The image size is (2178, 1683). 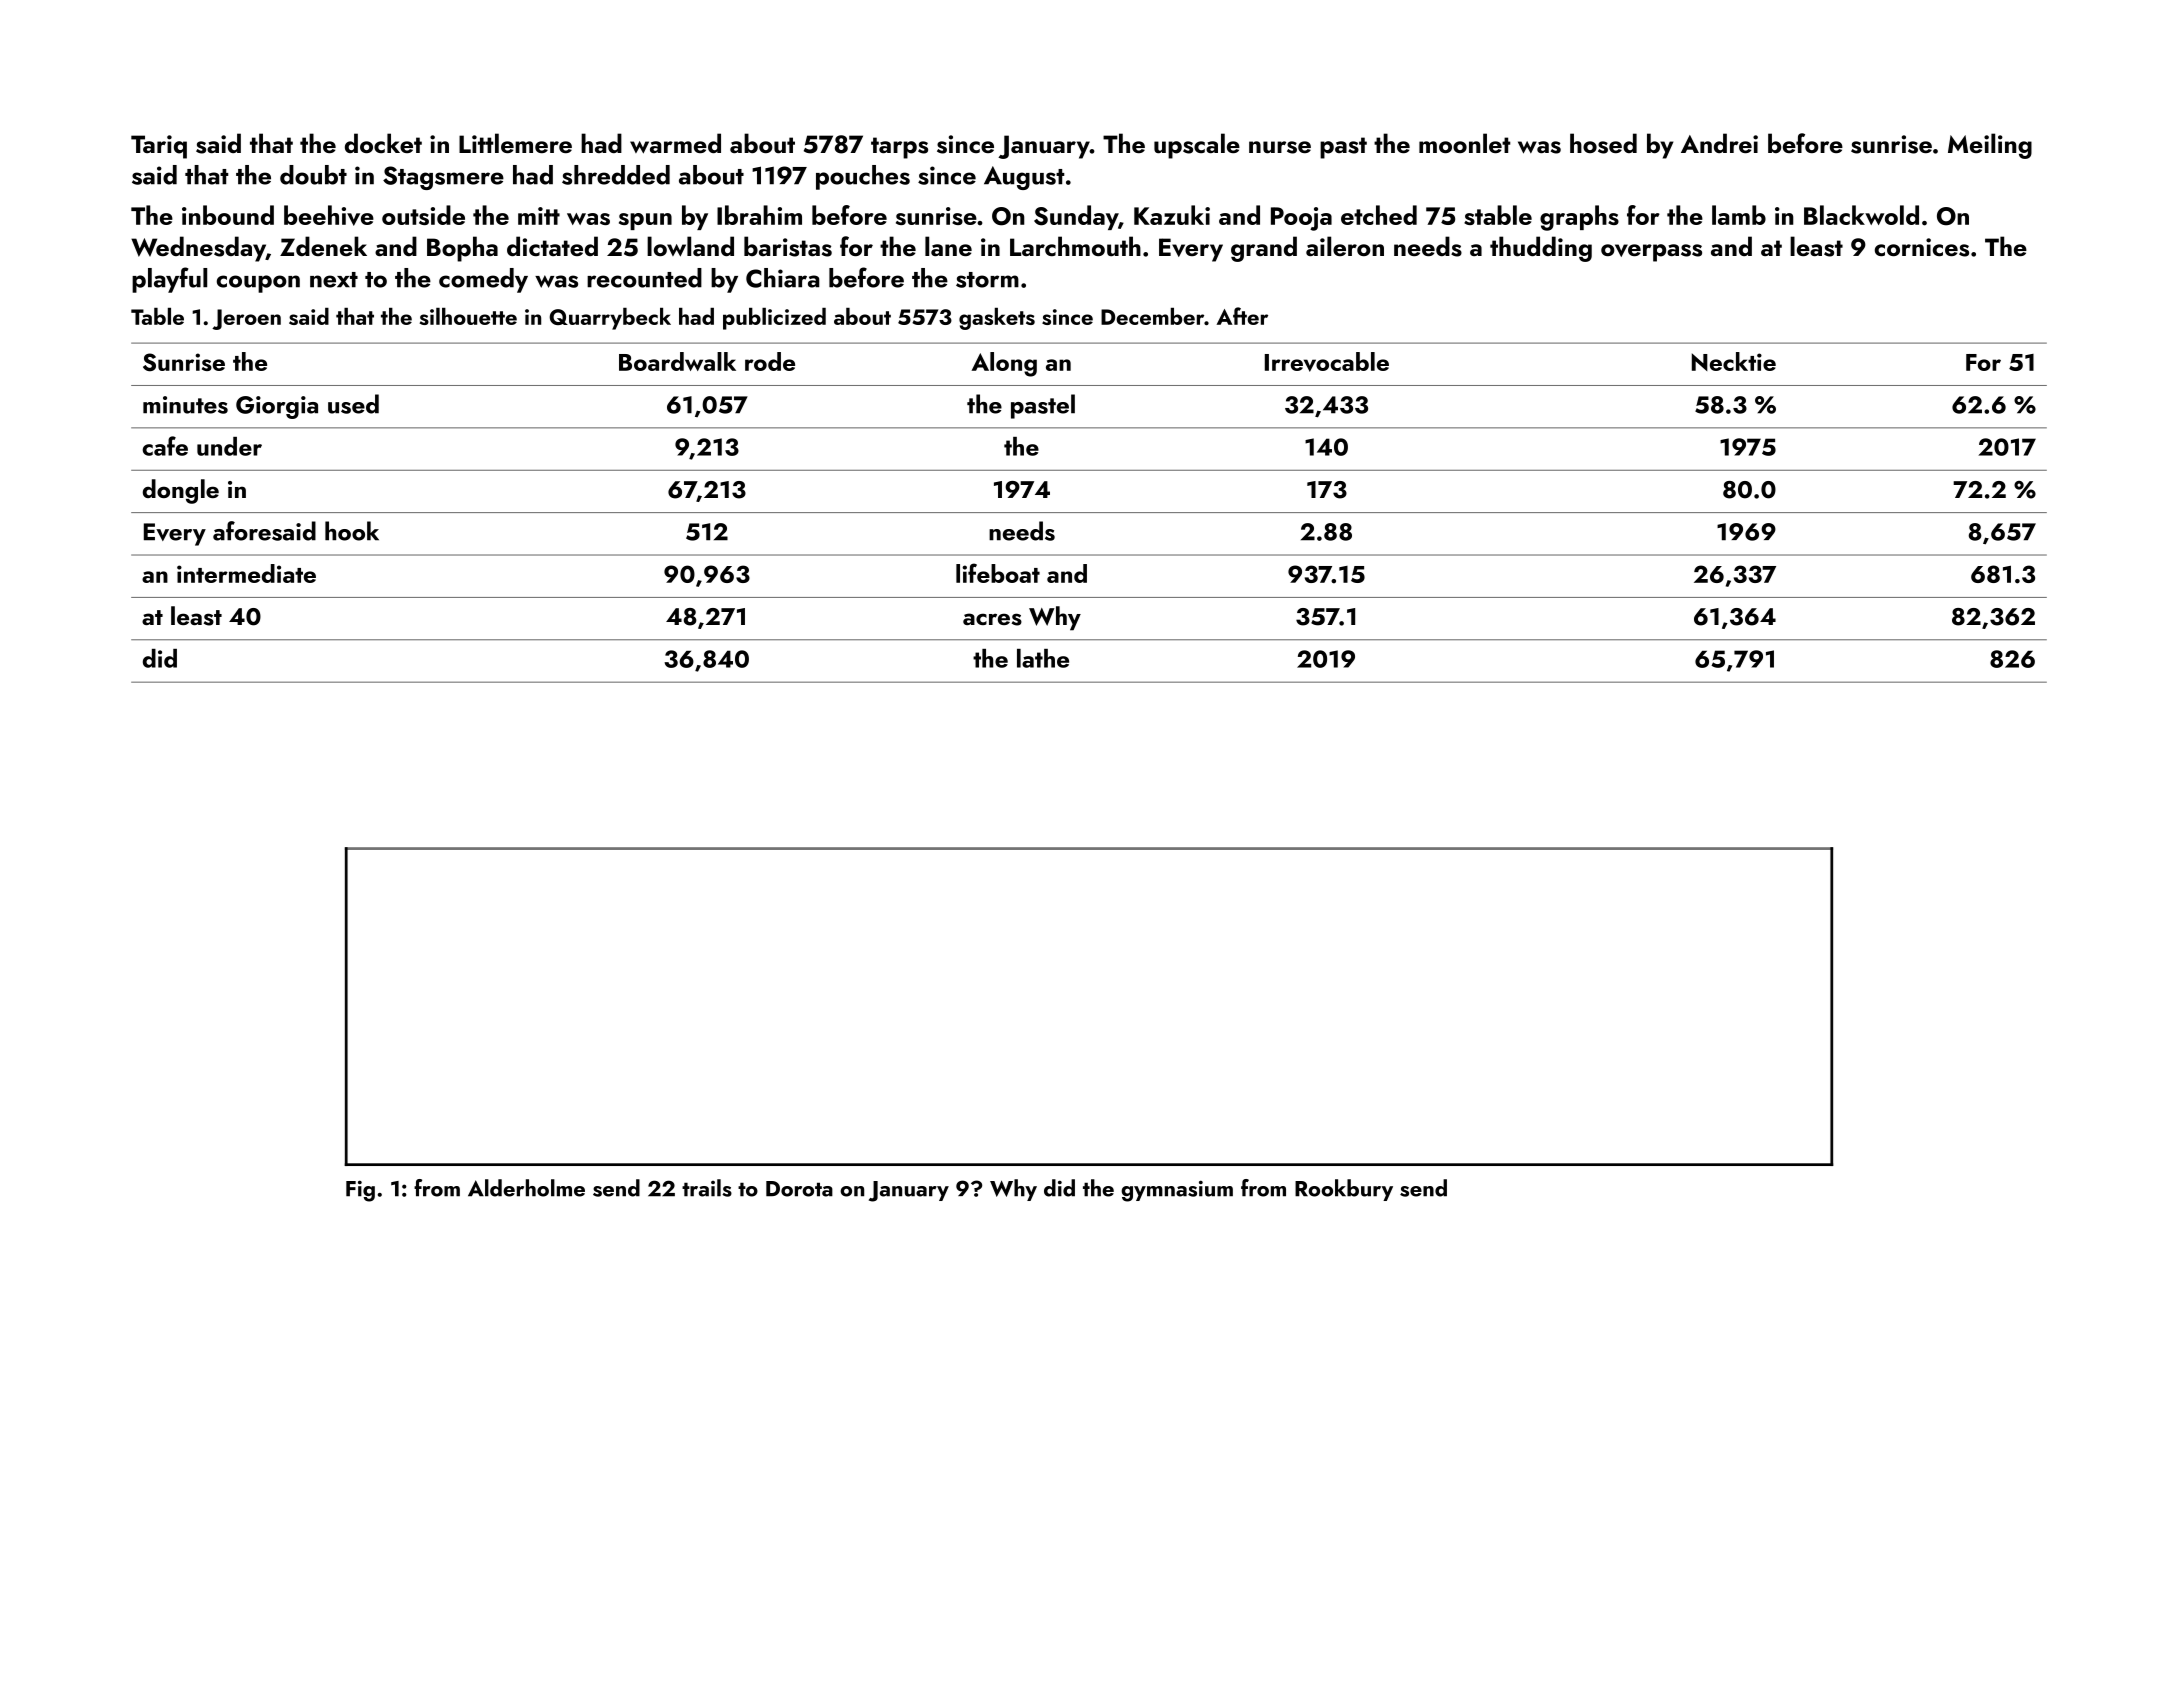 What do you see at coordinates (1197, 146) in the screenshot?
I see `upscale` at bounding box center [1197, 146].
